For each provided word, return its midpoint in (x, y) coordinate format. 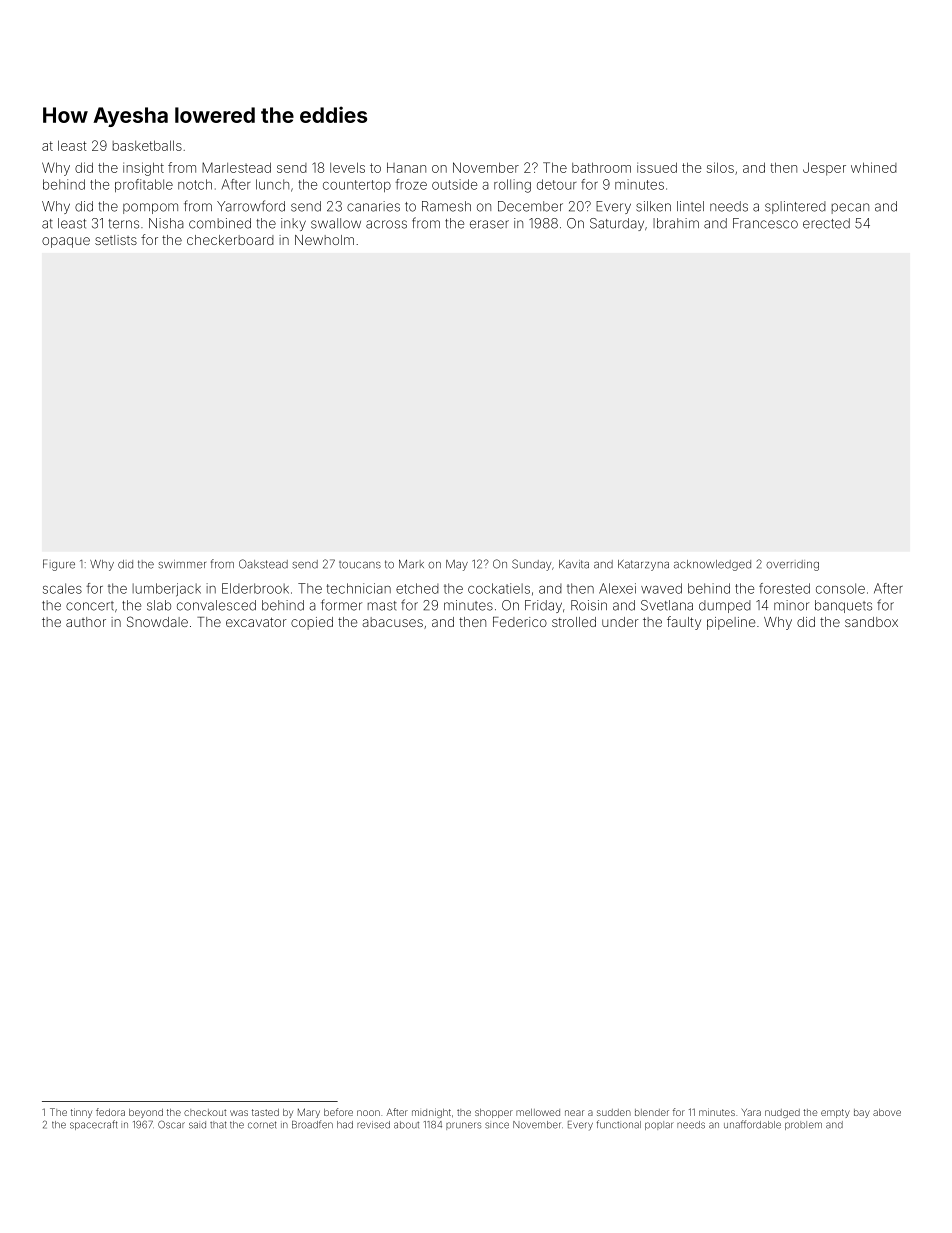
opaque (66, 242)
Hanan (406, 167)
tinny (81, 1113)
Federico (520, 622)
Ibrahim (676, 223)
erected (826, 223)
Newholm (324, 240)
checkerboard (230, 240)
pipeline (731, 623)
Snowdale (157, 621)
